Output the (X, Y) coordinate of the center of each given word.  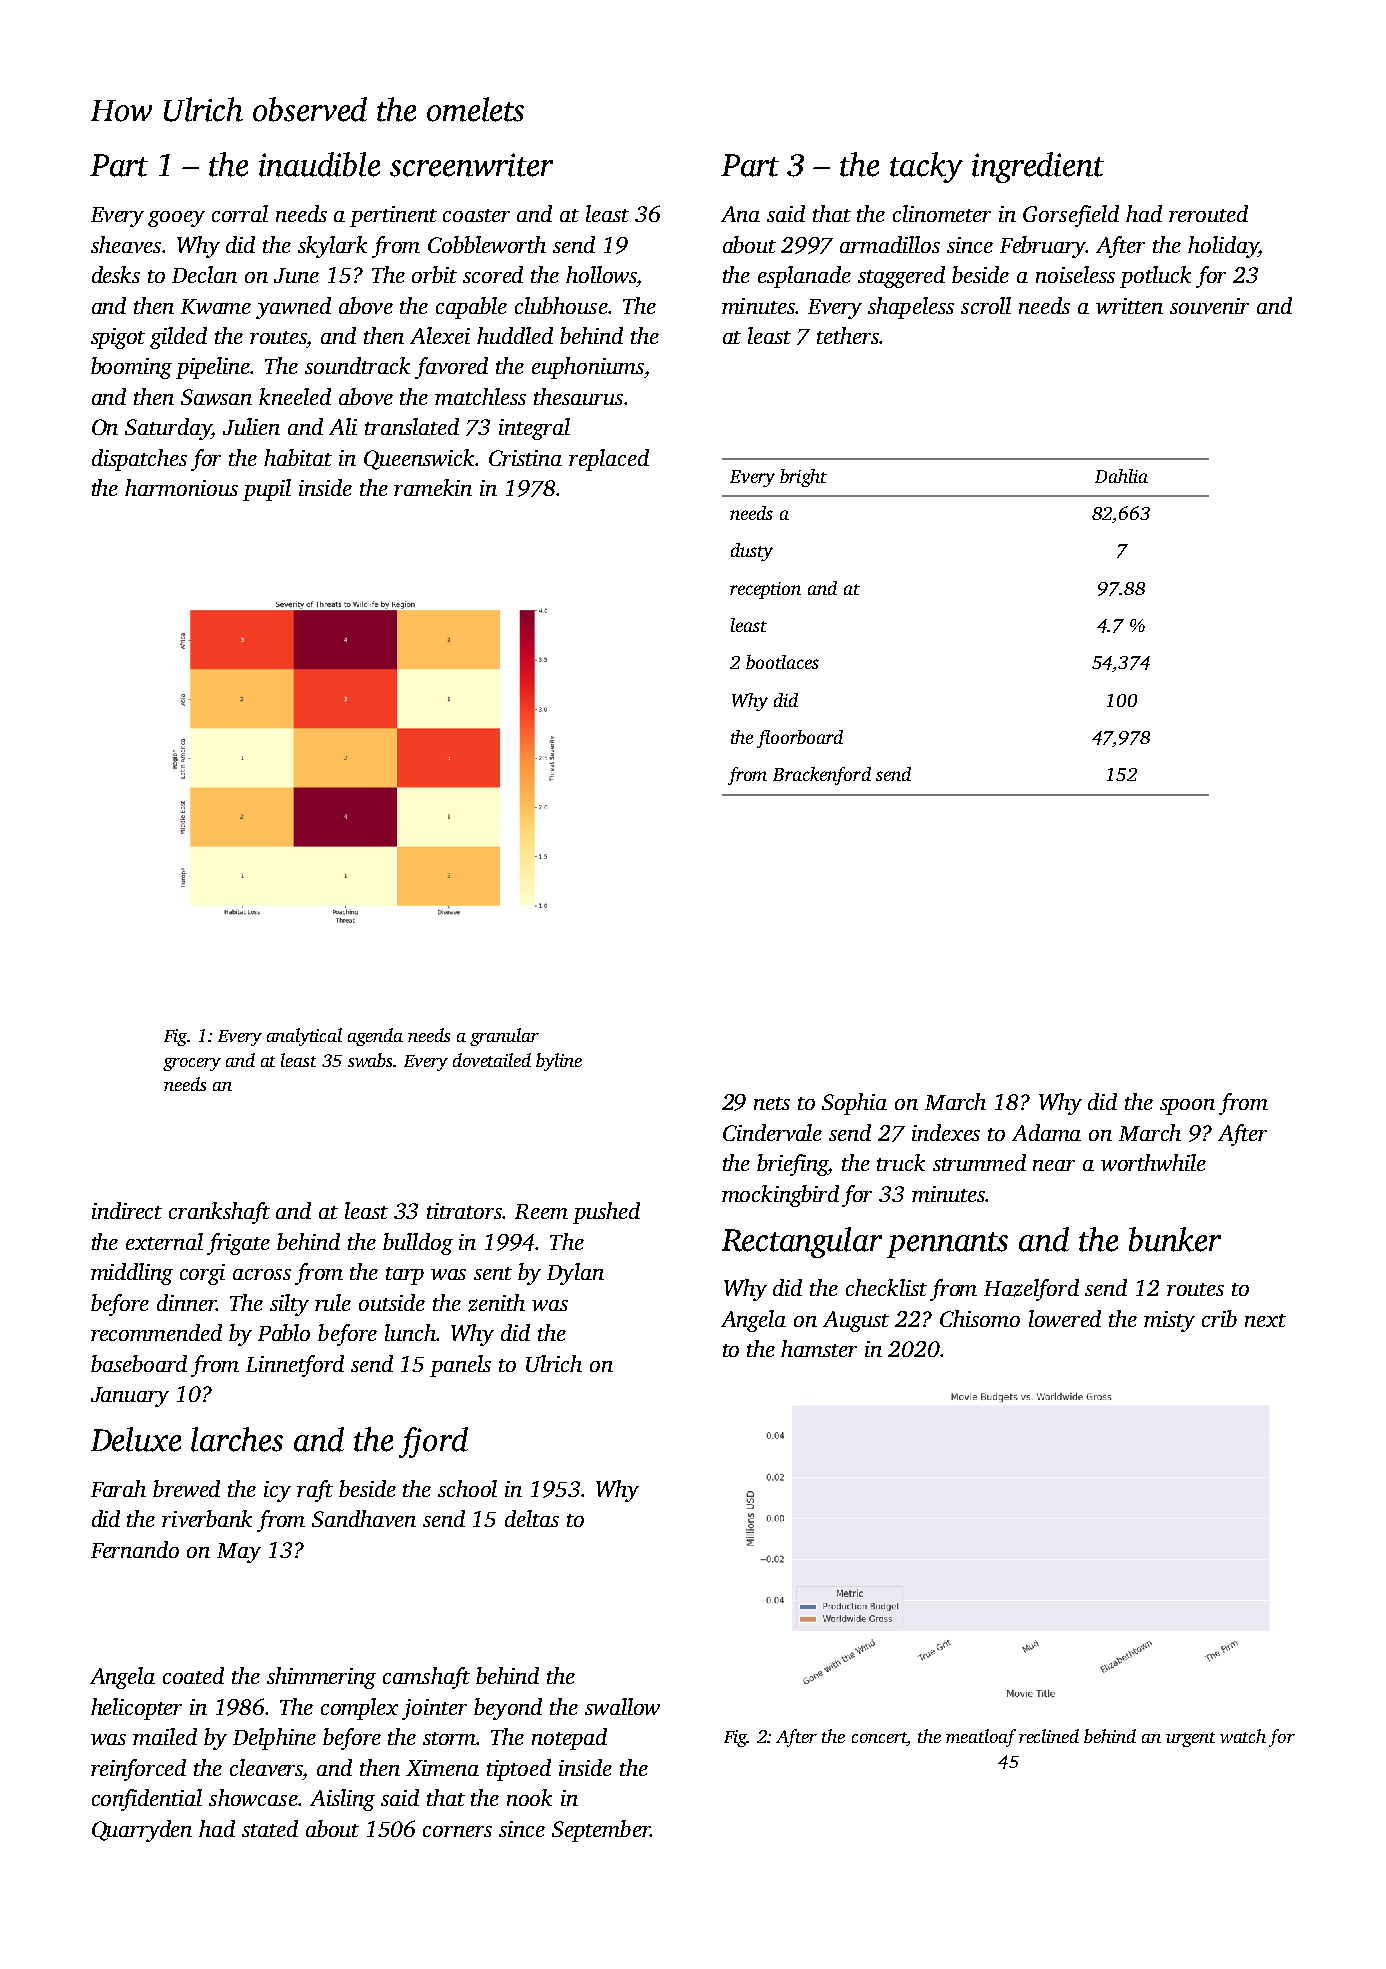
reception (765, 590)
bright (803, 478)
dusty (752, 552)
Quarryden (142, 1831)
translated (412, 426)
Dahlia (1121, 476)
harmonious (181, 487)
